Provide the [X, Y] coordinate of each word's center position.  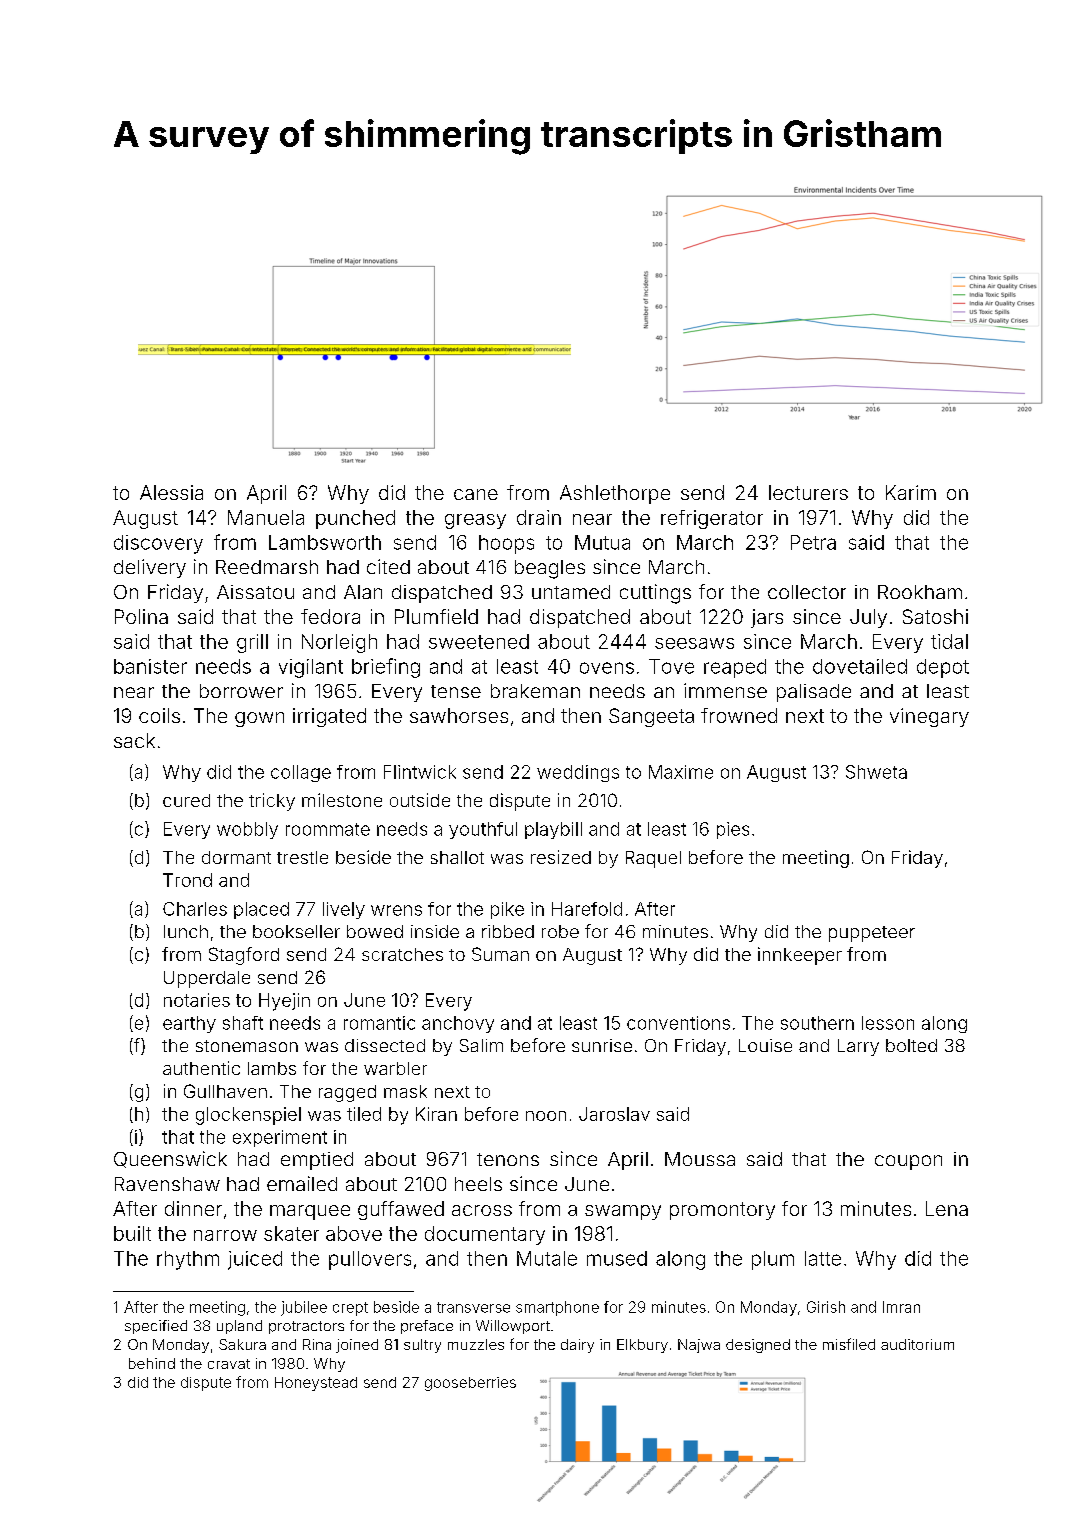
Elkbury [642, 1346]
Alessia [171, 492]
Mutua [602, 542]
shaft [243, 1023]
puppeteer [872, 934]
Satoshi [935, 616]
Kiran [436, 1114]
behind [152, 1363]
